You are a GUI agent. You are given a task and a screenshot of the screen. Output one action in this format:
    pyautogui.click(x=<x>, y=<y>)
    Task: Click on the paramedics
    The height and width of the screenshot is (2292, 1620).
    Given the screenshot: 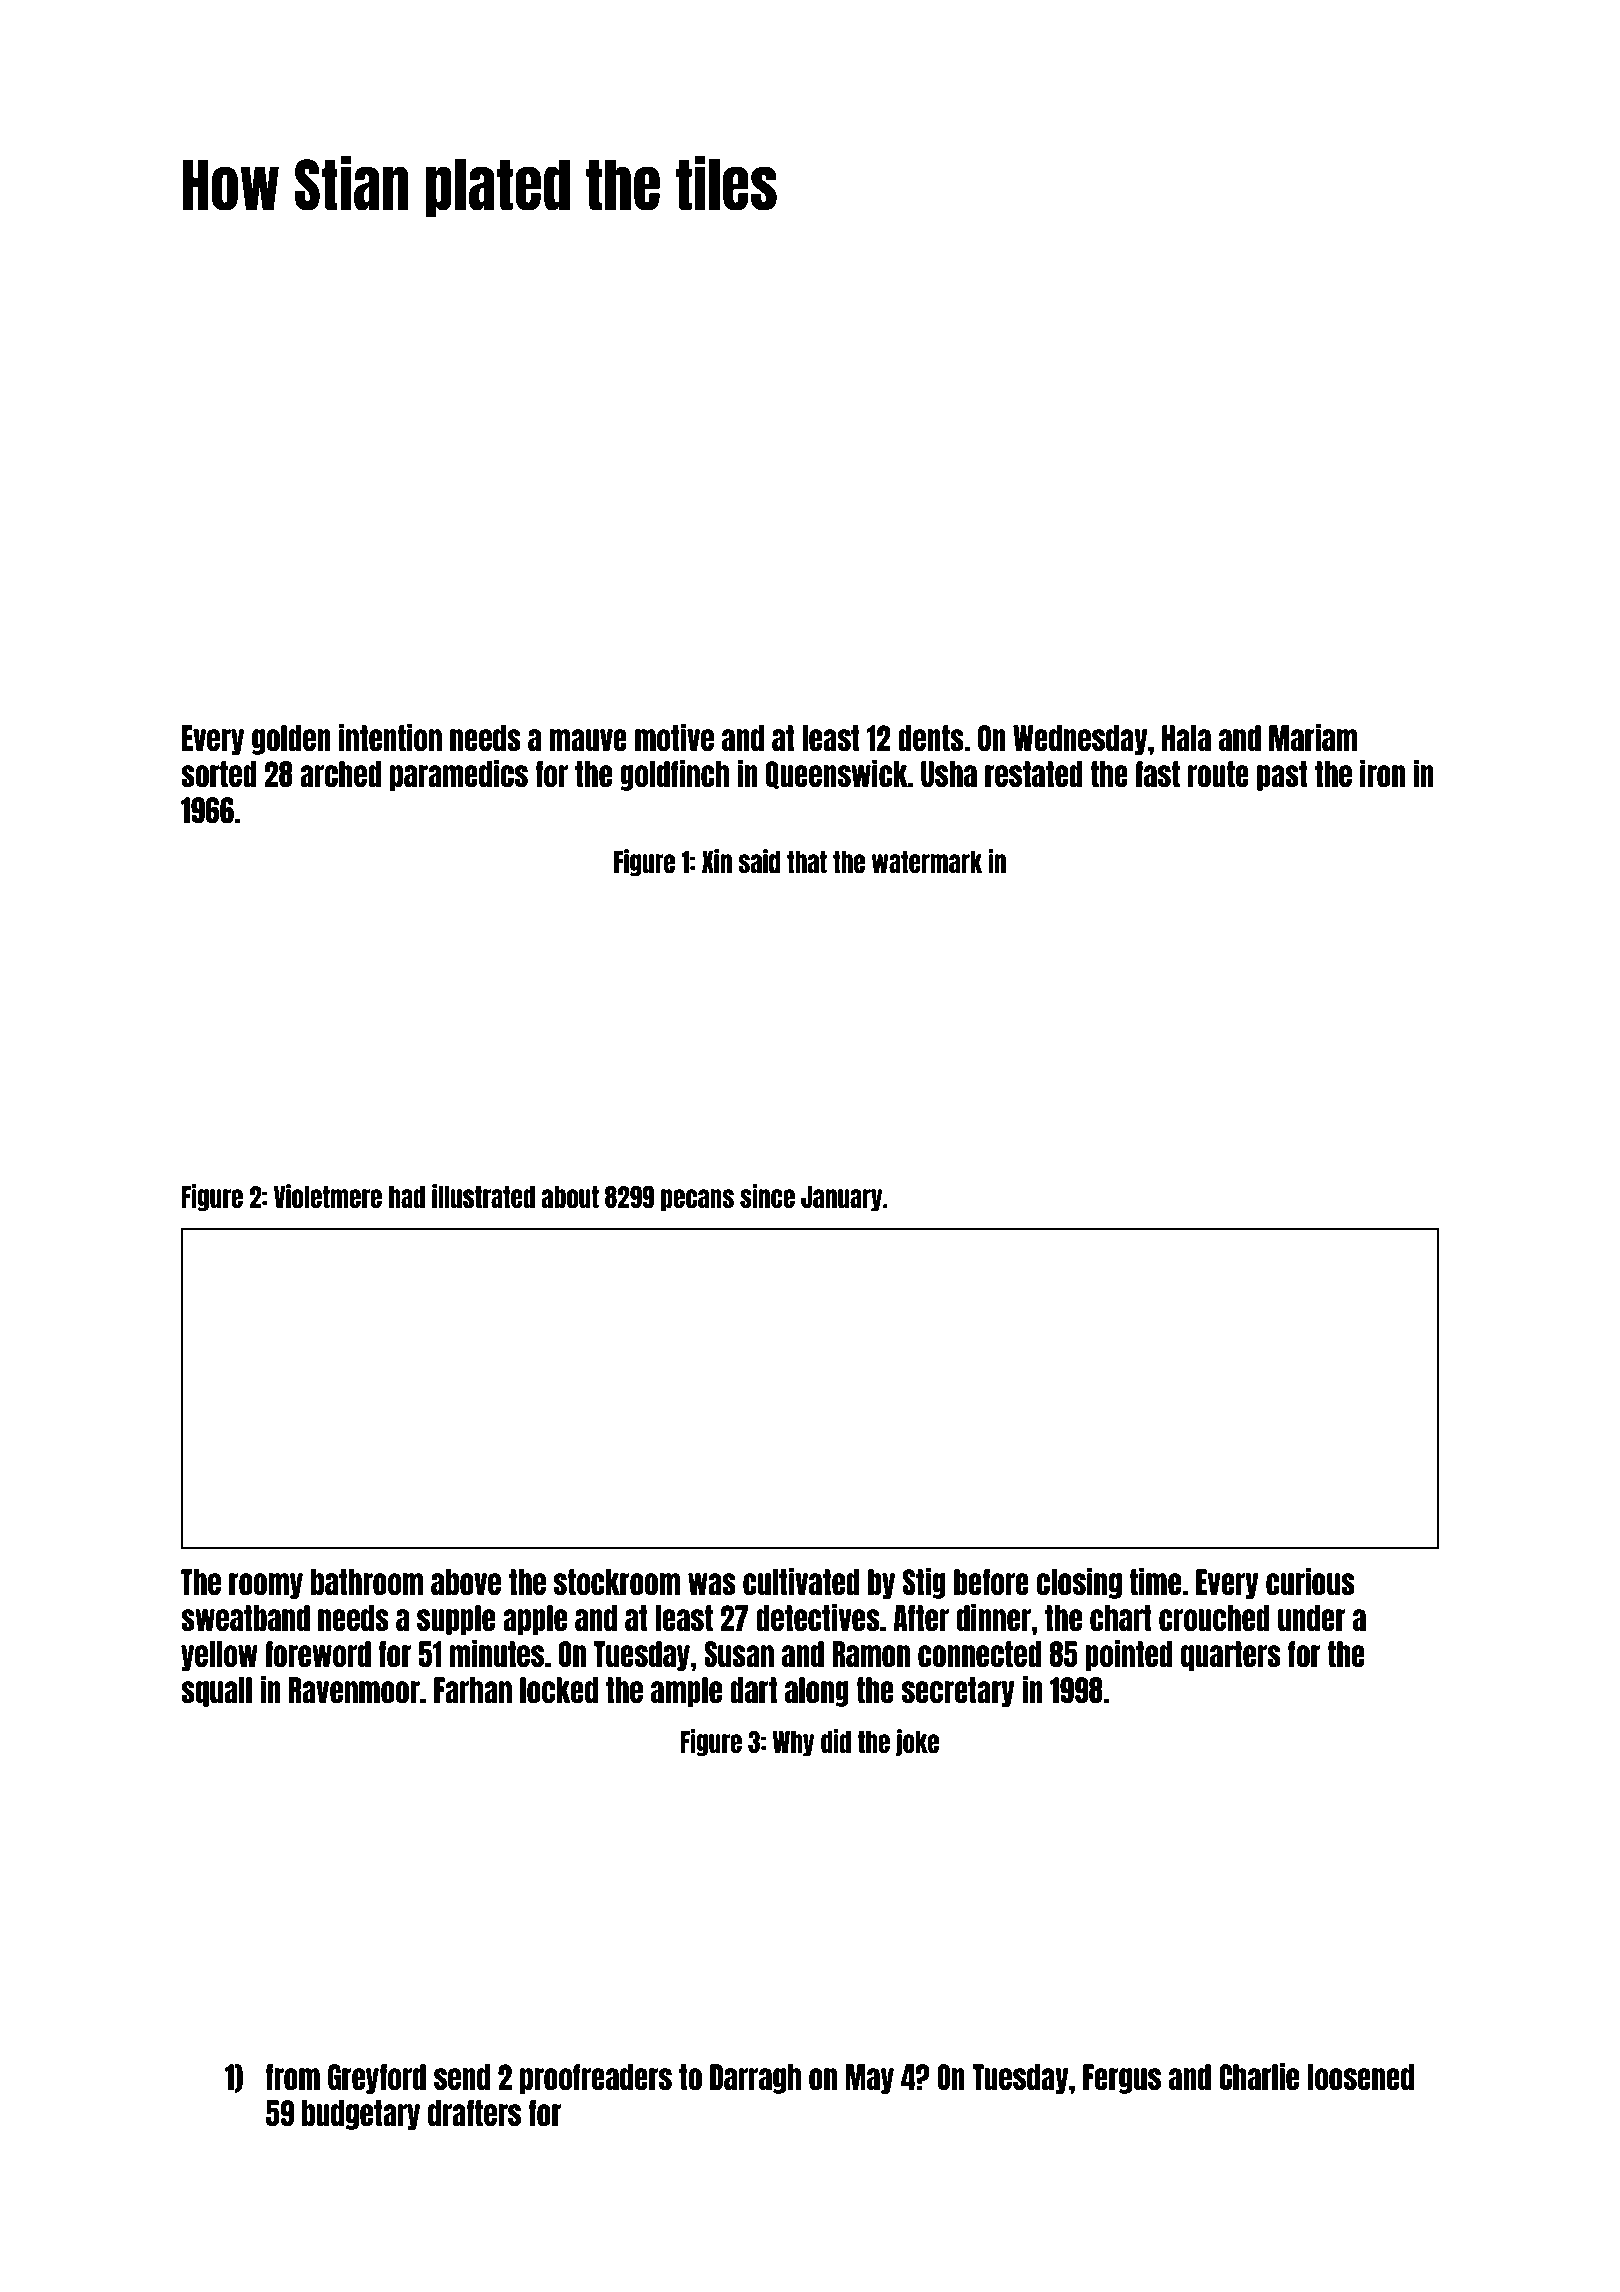 What is the action you would take?
    pyautogui.click(x=459, y=775)
